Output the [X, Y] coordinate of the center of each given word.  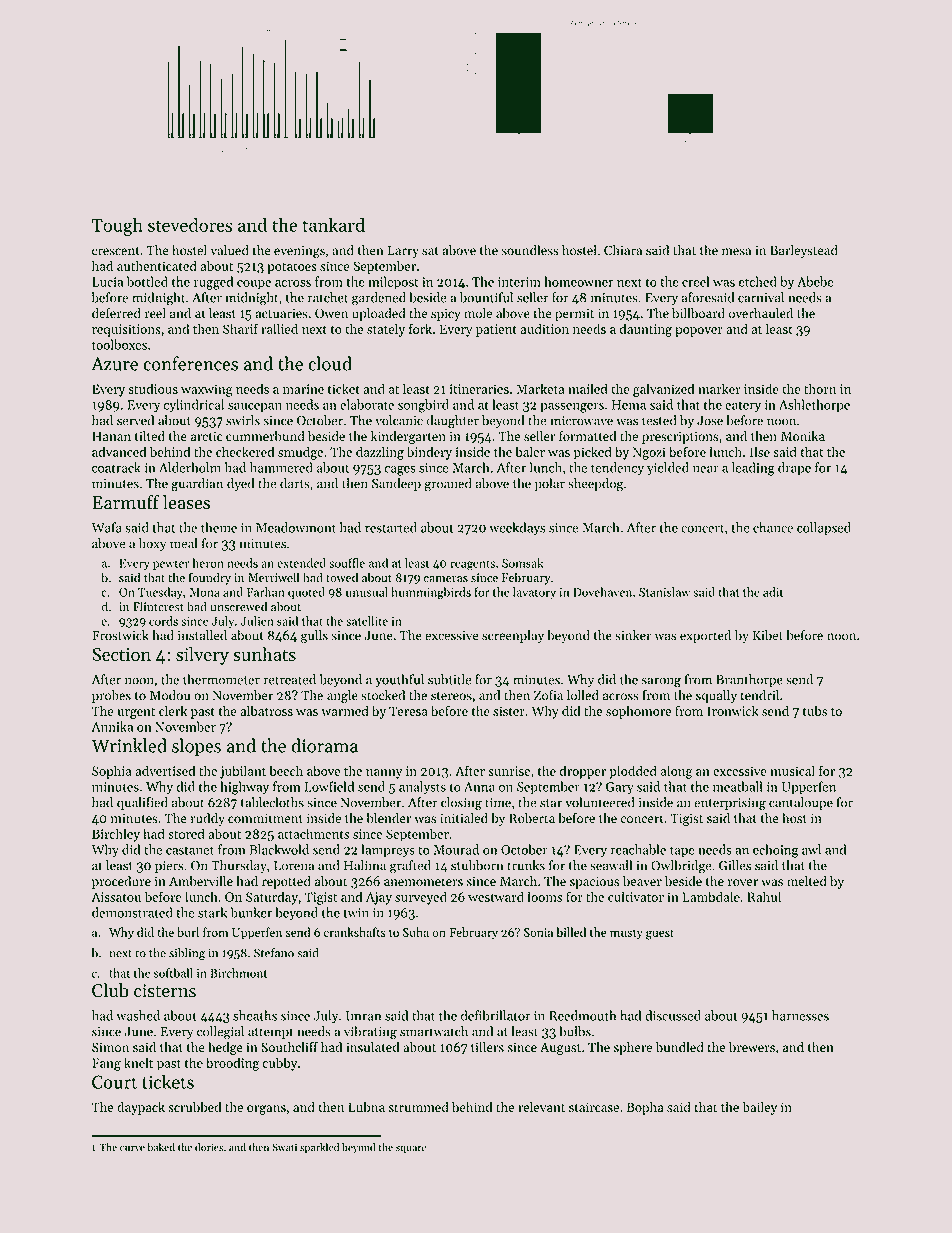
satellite [367, 621]
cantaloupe [801, 803]
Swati [284, 1147]
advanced [119, 451]
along [677, 772]
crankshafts [355, 932]
